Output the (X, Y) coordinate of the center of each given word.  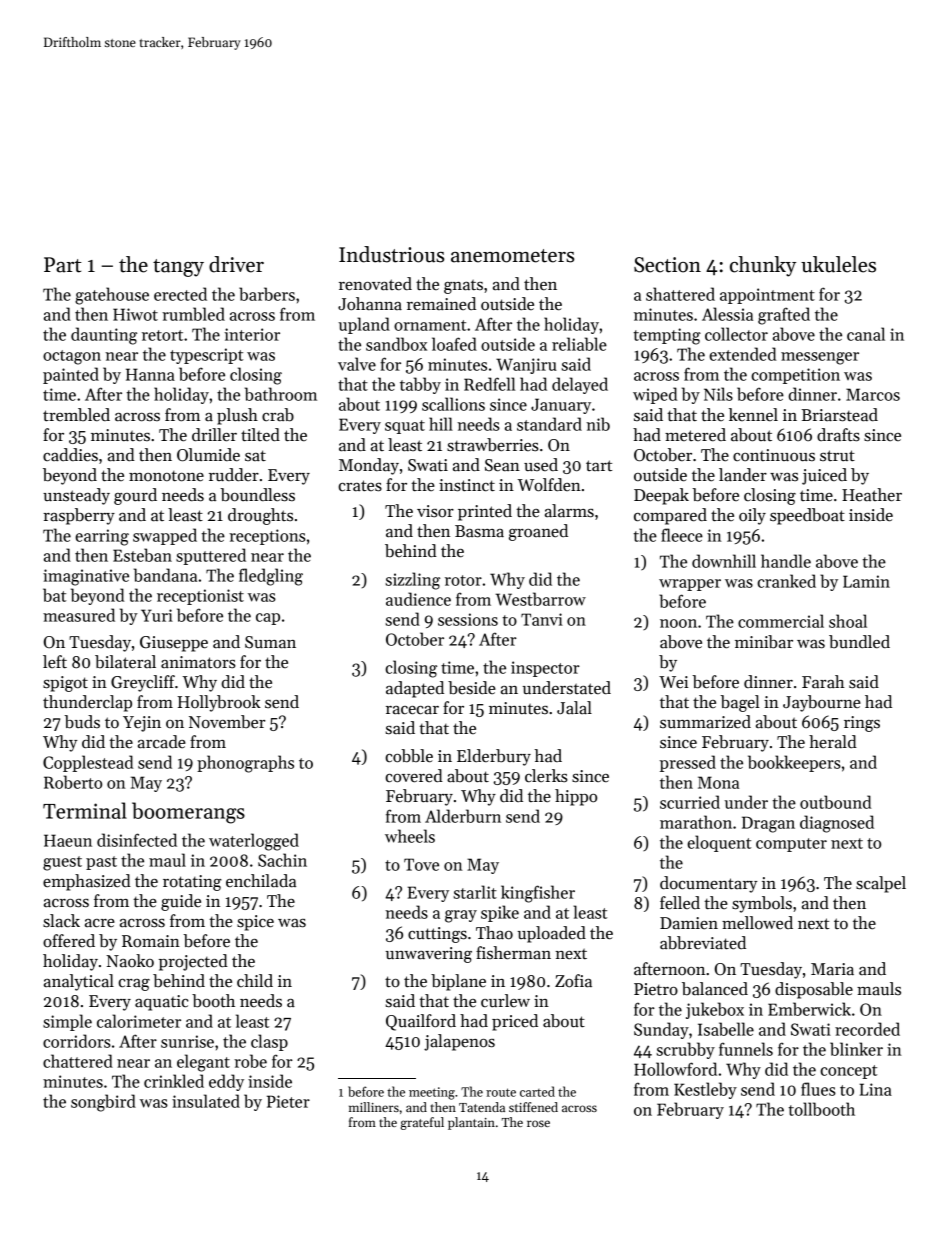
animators (198, 662)
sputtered (211, 556)
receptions (267, 537)
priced (515, 1022)
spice (255, 923)
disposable (814, 990)
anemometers (512, 256)
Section (667, 265)
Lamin (866, 581)
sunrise (187, 1041)
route (501, 1092)
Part (63, 265)
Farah (823, 682)
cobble (409, 756)
